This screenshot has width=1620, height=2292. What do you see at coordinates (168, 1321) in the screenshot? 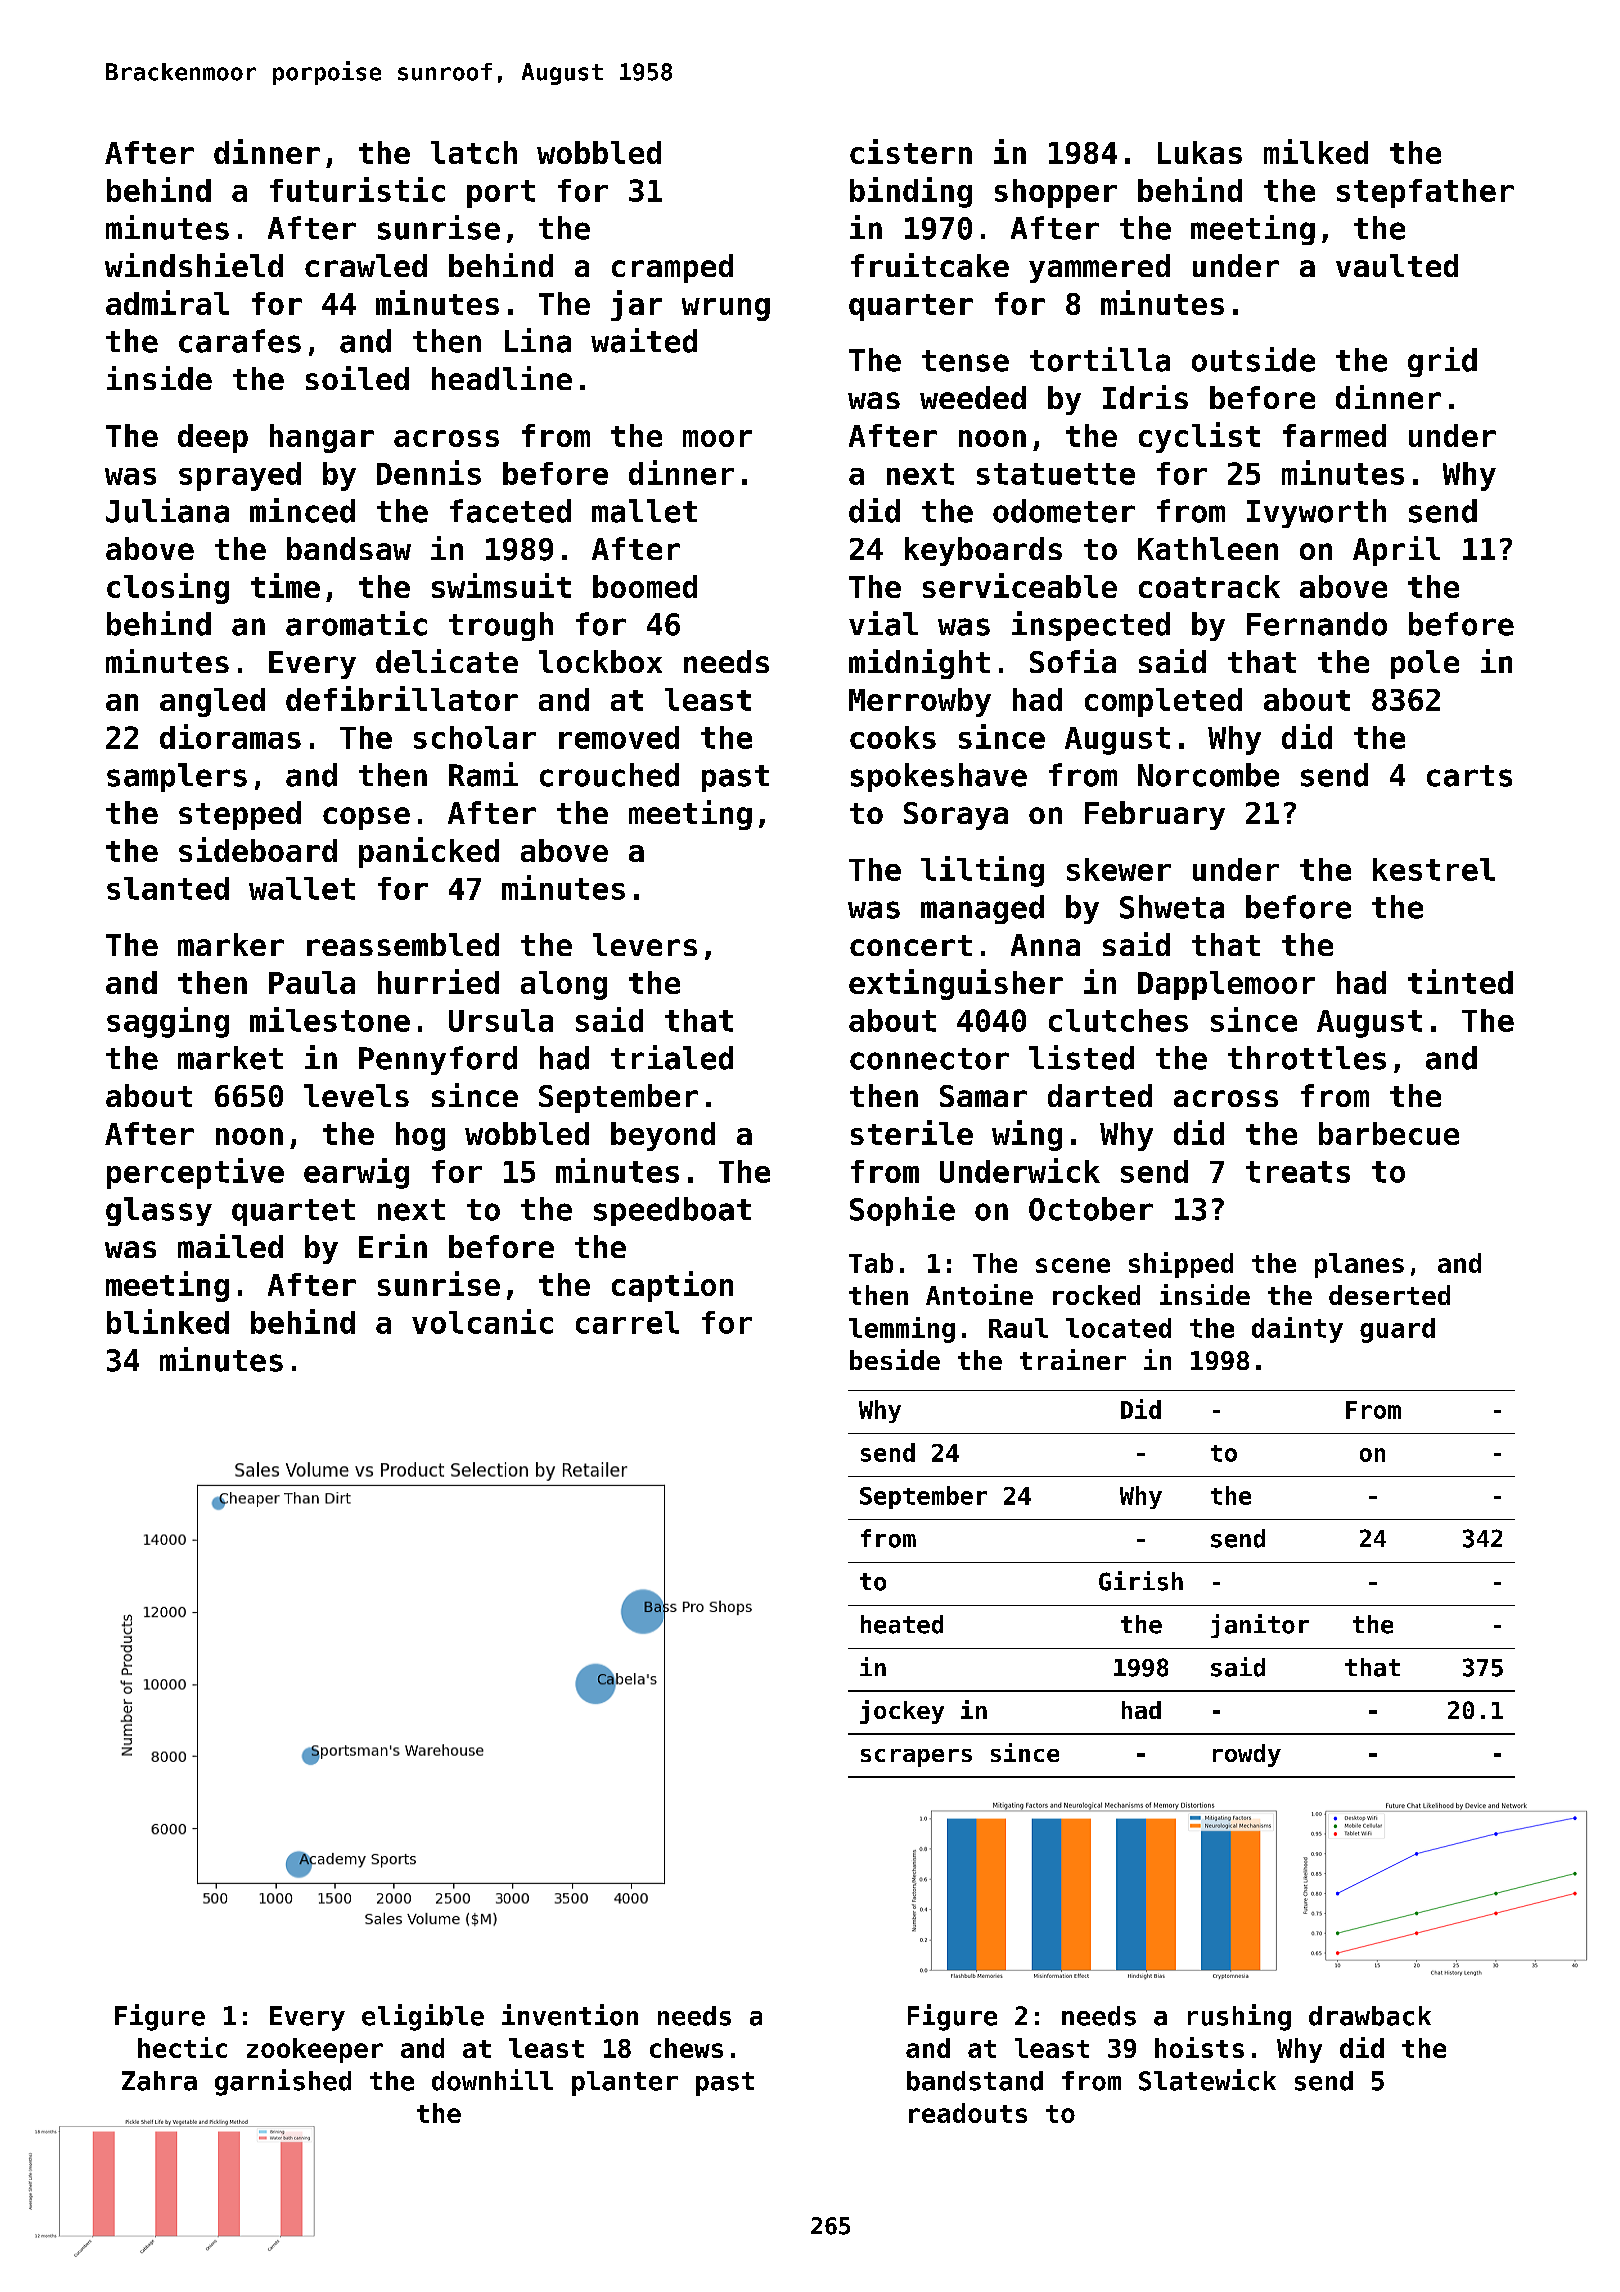
I see `blinked` at bounding box center [168, 1321].
